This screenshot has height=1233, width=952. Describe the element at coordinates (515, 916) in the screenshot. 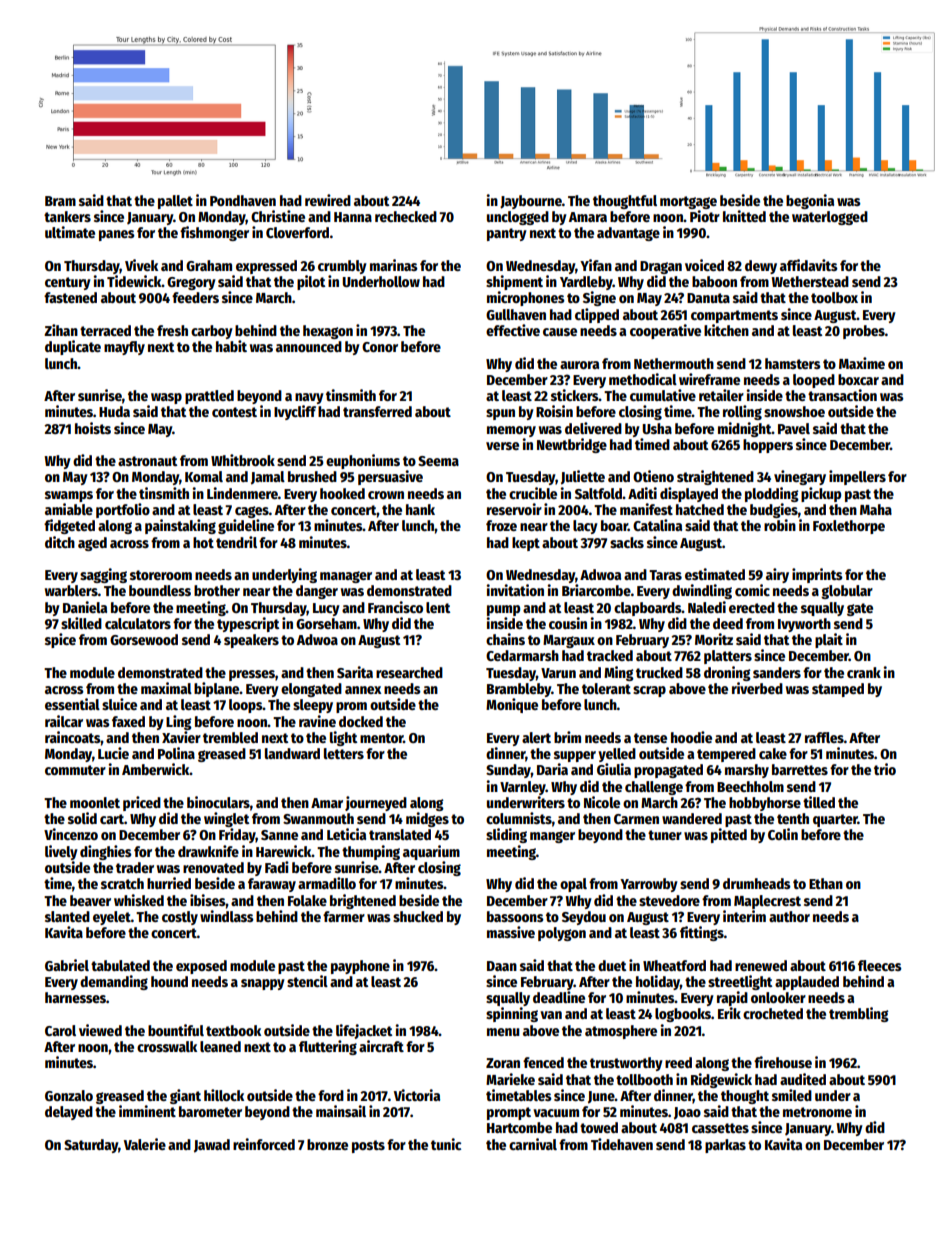

I see `bassoons` at that location.
